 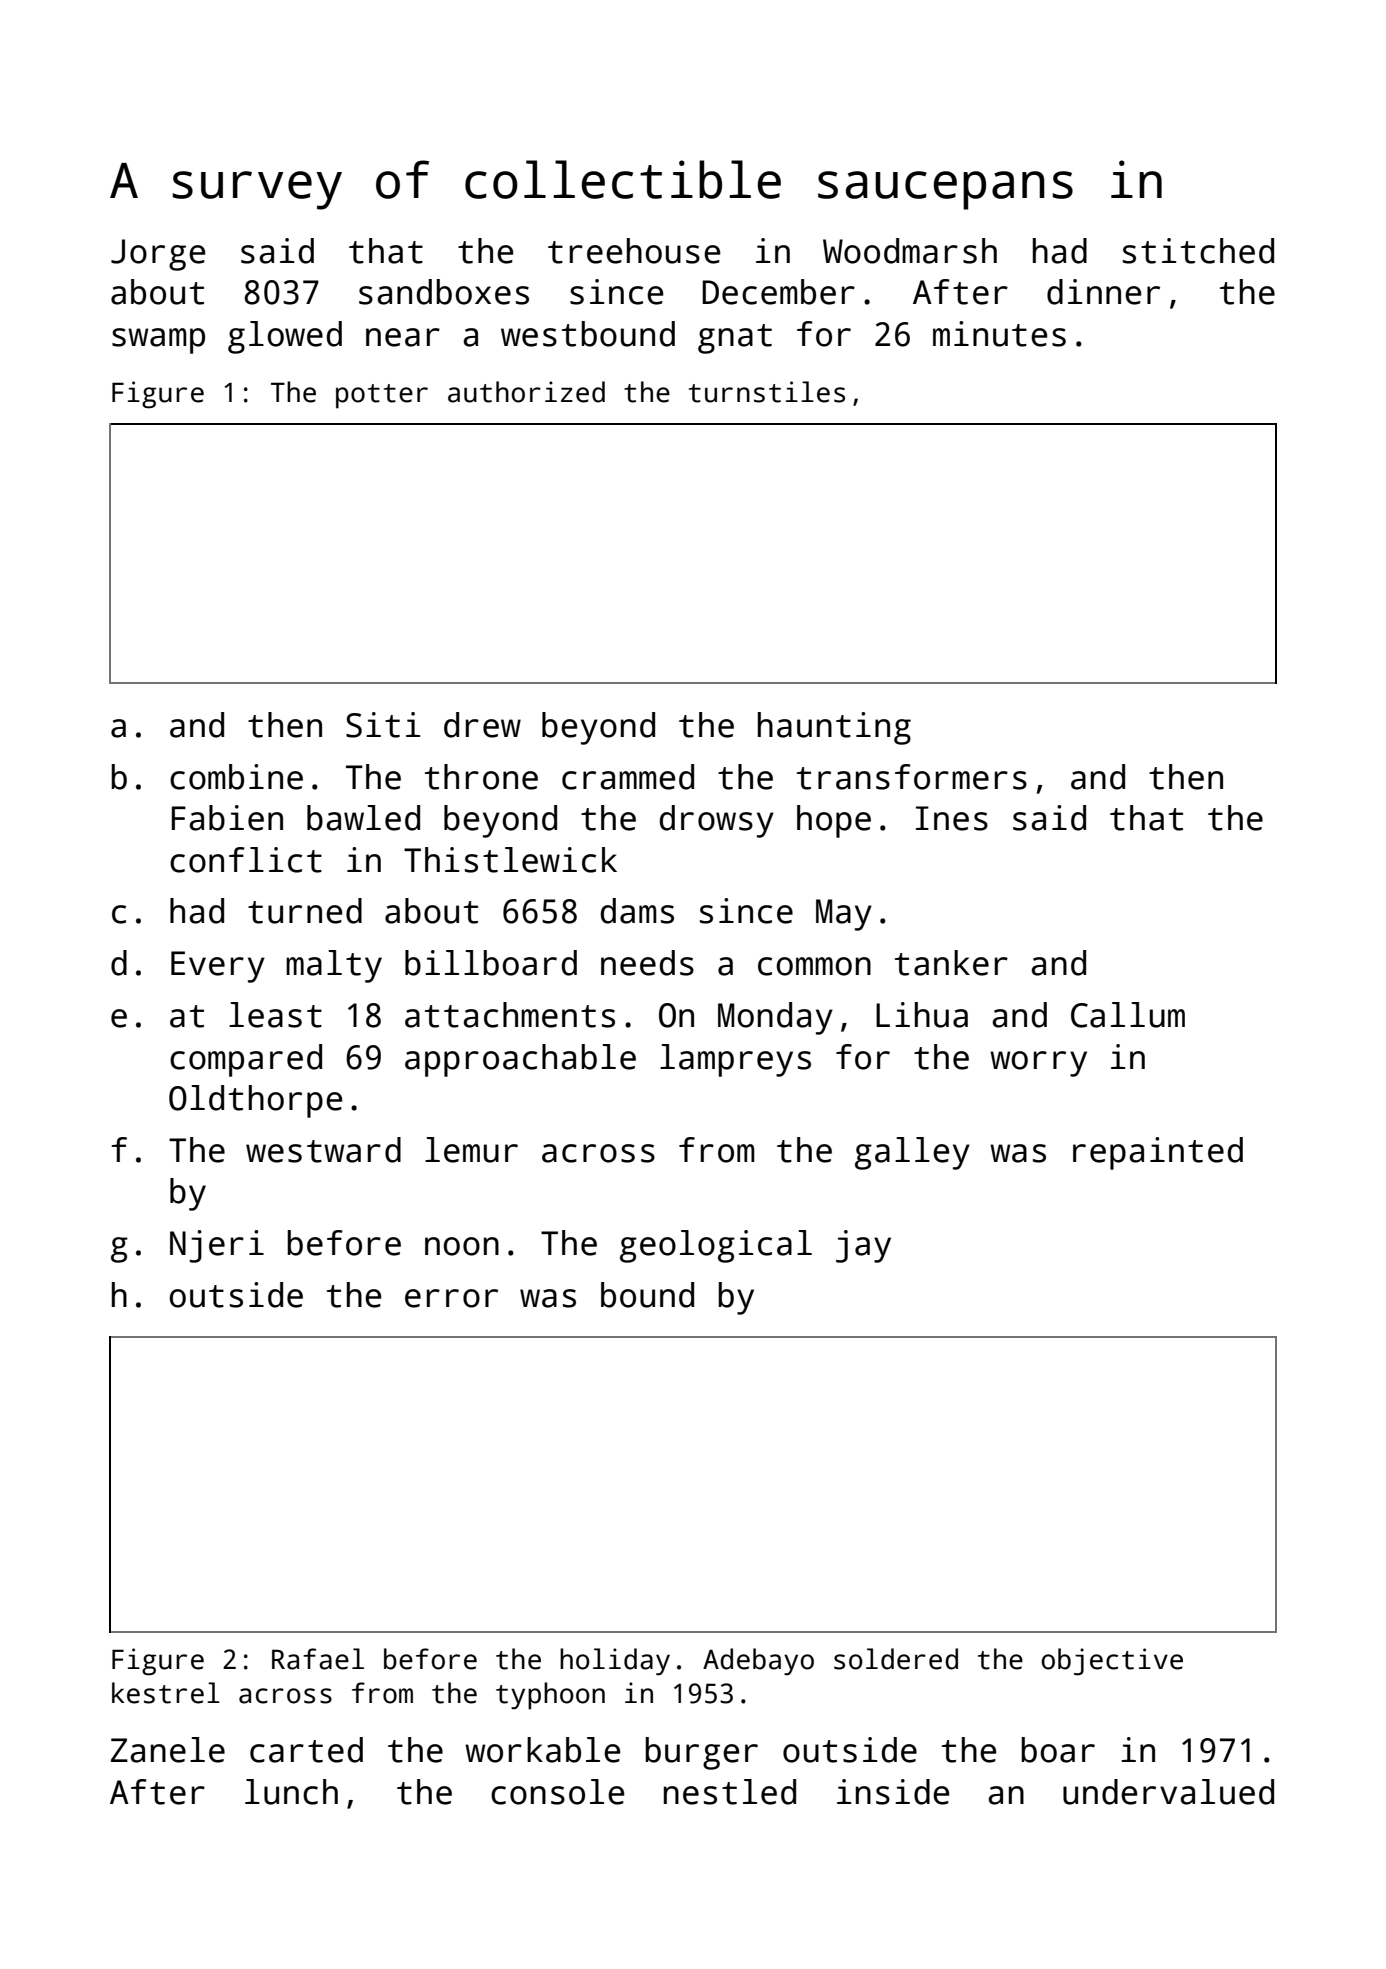 What do you see at coordinates (999, 334) in the image?
I see `minutes` at bounding box center [999, 334].
